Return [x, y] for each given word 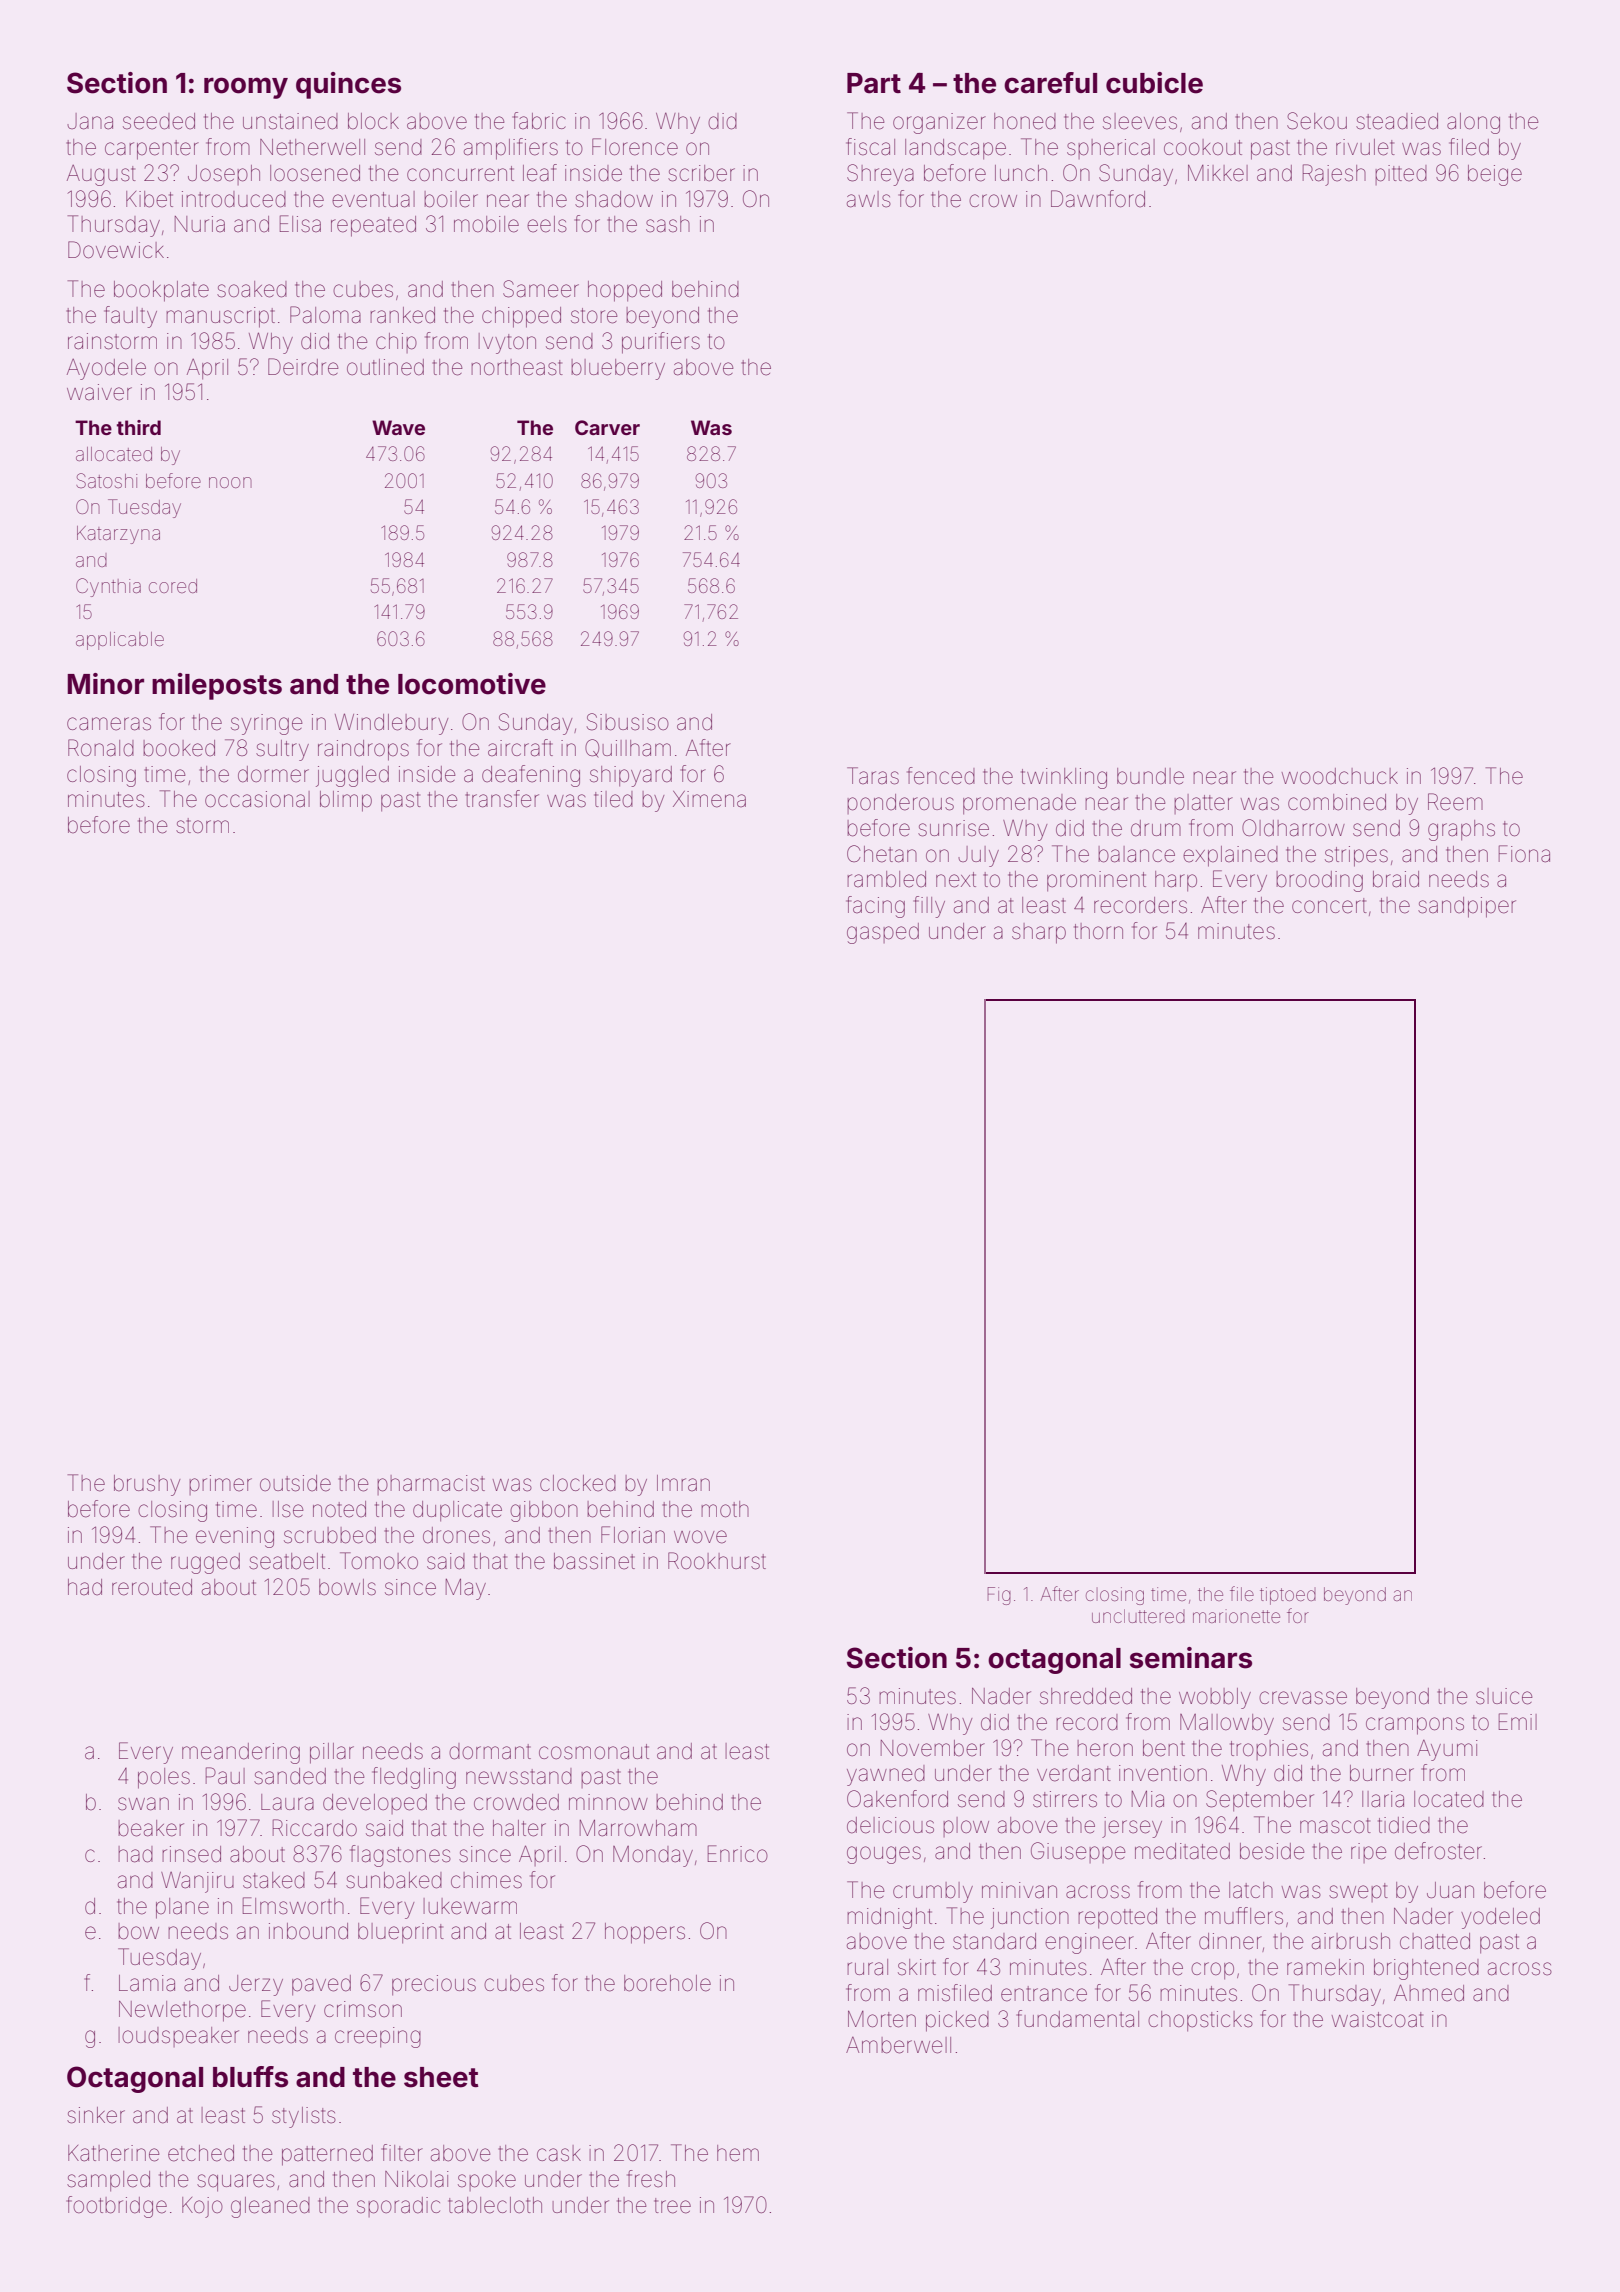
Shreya [880, 175]
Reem [1455, 802]
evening [235, 1537]
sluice [1504, 1696]
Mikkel [1218, 173]
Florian [633, 1534]
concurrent [460, 174]
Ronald [101, 748]
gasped [883, 933]
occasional [257, 799]
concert [1329, 906]
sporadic [398, 2207]
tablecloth [495, 2205]
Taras [873, 776]
